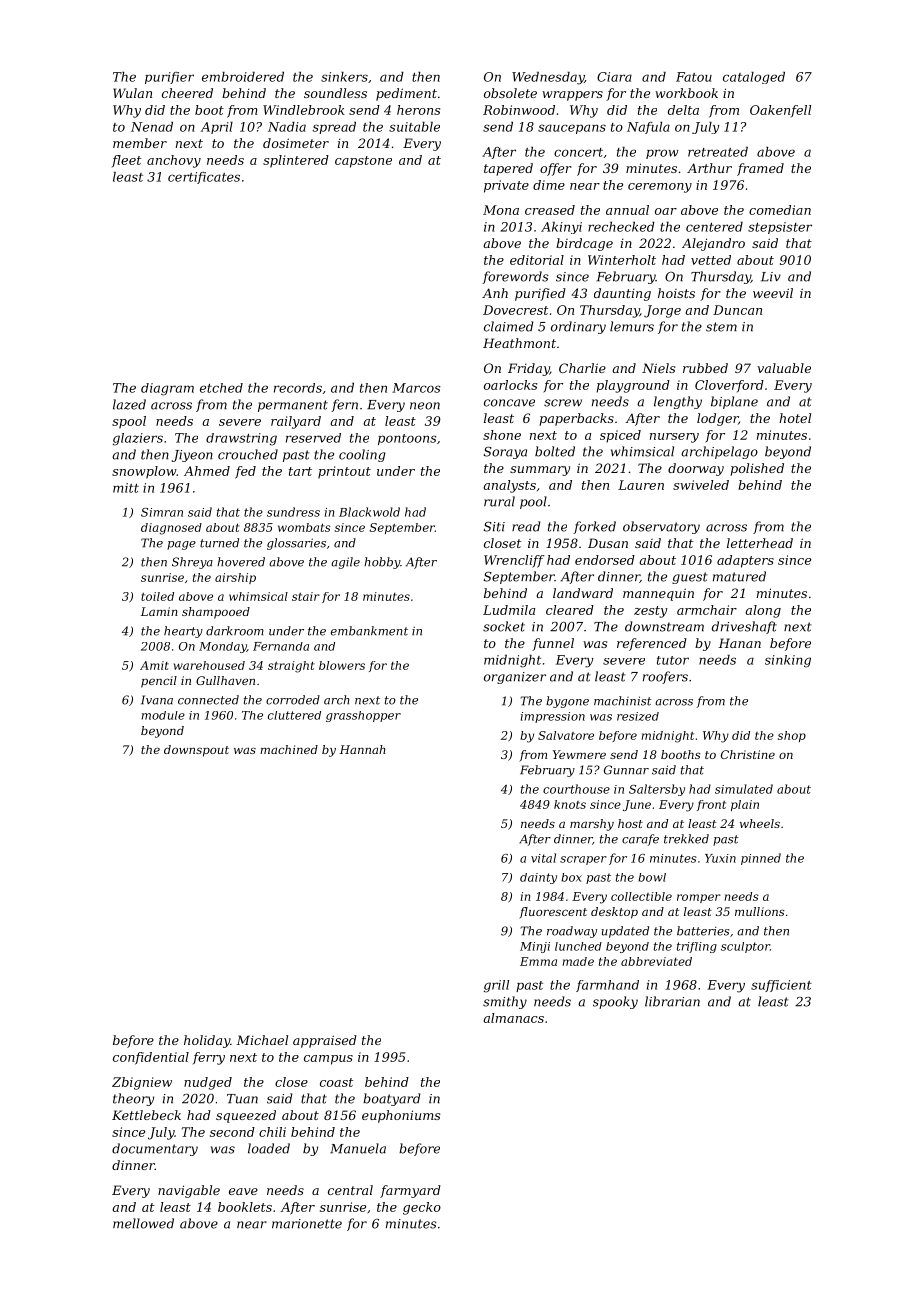 The width and height of the screenshot is (924, 1308). What do you see at coordinates (289, 749) in the screenshot?
I see `machined` at bounding box center [289, 749].
